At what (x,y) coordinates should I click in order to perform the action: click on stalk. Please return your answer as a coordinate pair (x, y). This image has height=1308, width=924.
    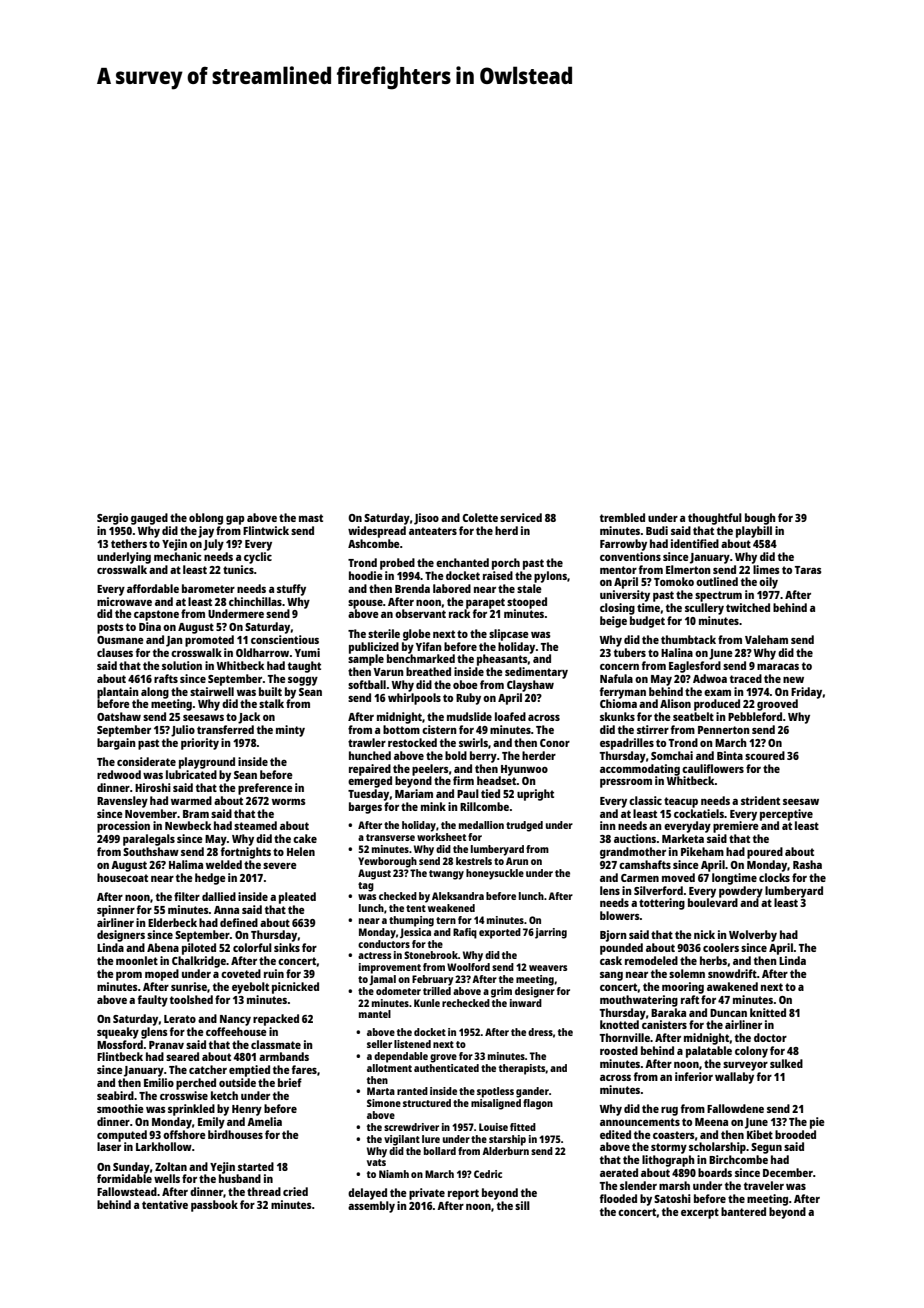
    Looking at the image, I should click on (271, 703).
